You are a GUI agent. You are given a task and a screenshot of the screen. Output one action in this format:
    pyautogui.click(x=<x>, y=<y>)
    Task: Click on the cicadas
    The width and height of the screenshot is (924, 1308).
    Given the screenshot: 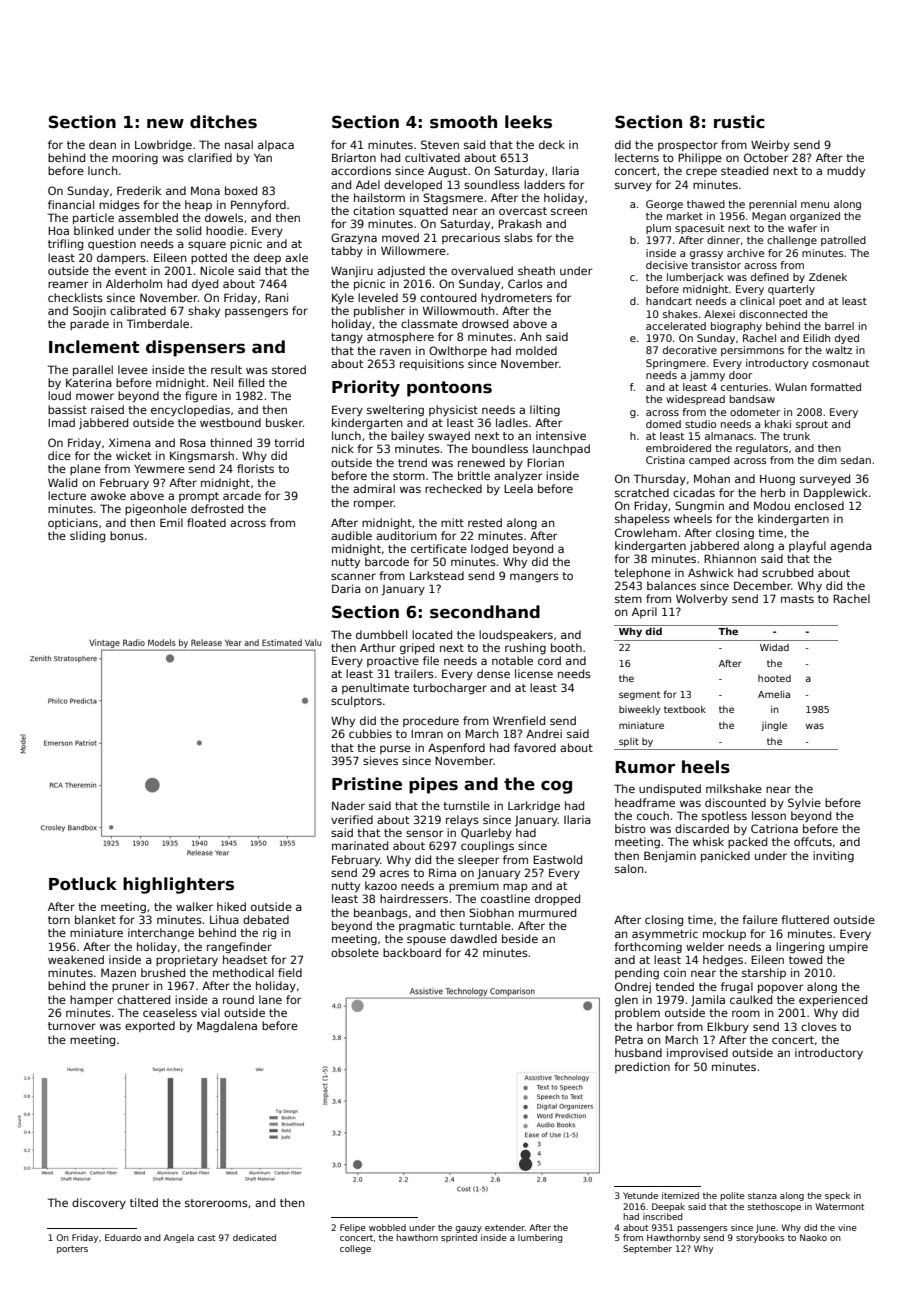 What is the action you would take?
    pyautogui.click(x=694, y=492)
